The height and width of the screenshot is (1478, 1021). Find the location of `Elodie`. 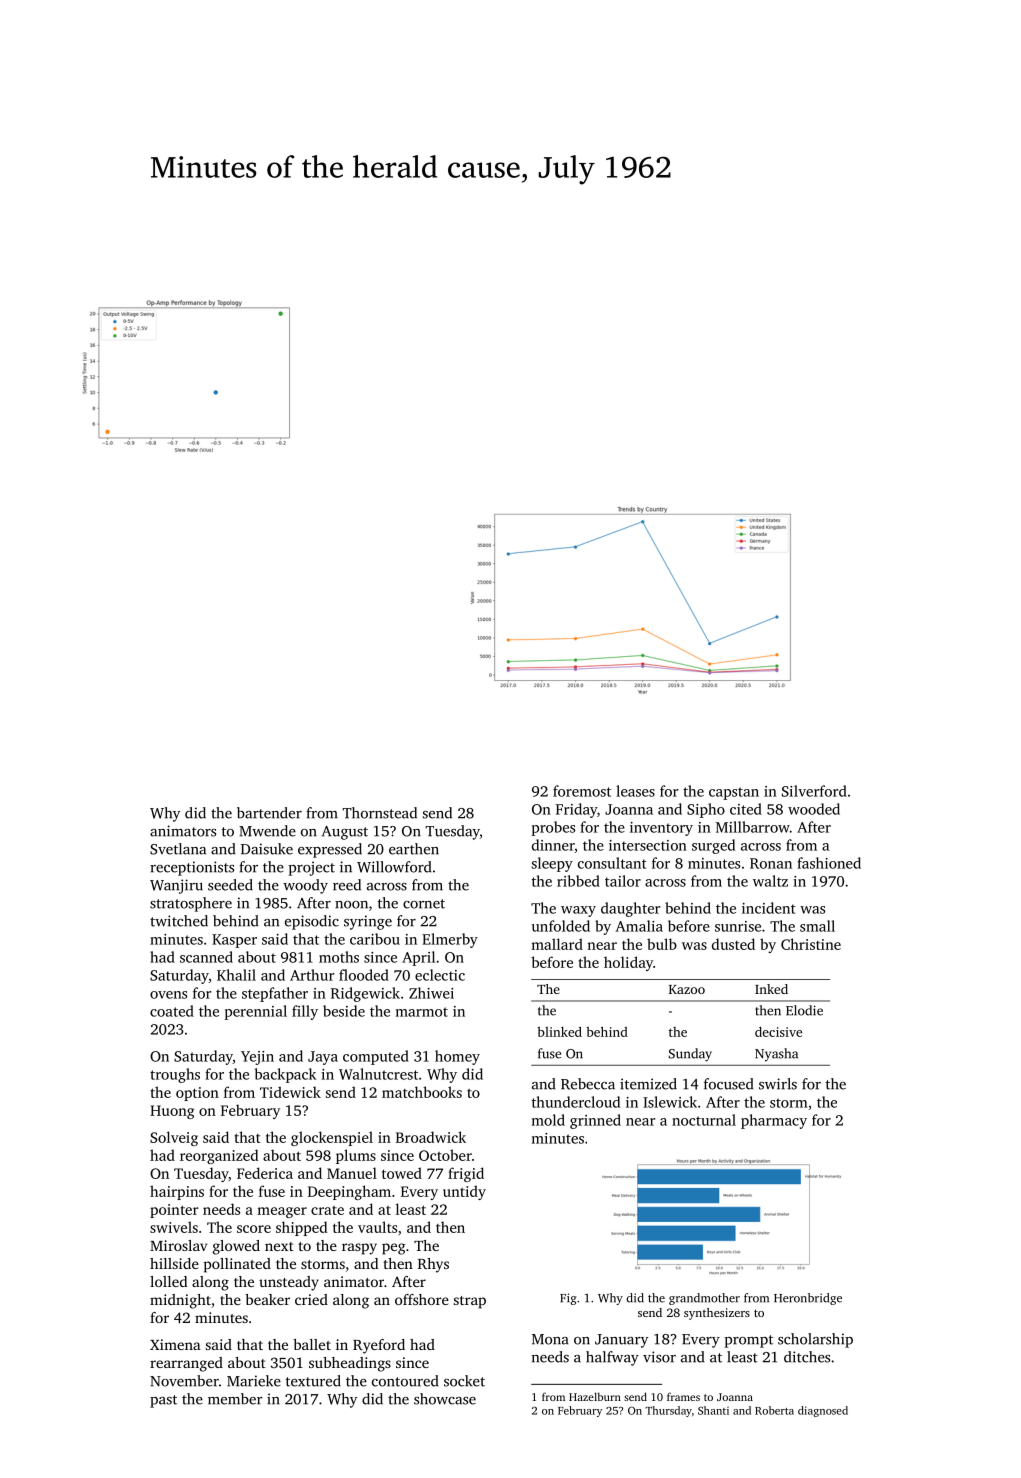

Elodie is located at coordinates (804, 1010).
